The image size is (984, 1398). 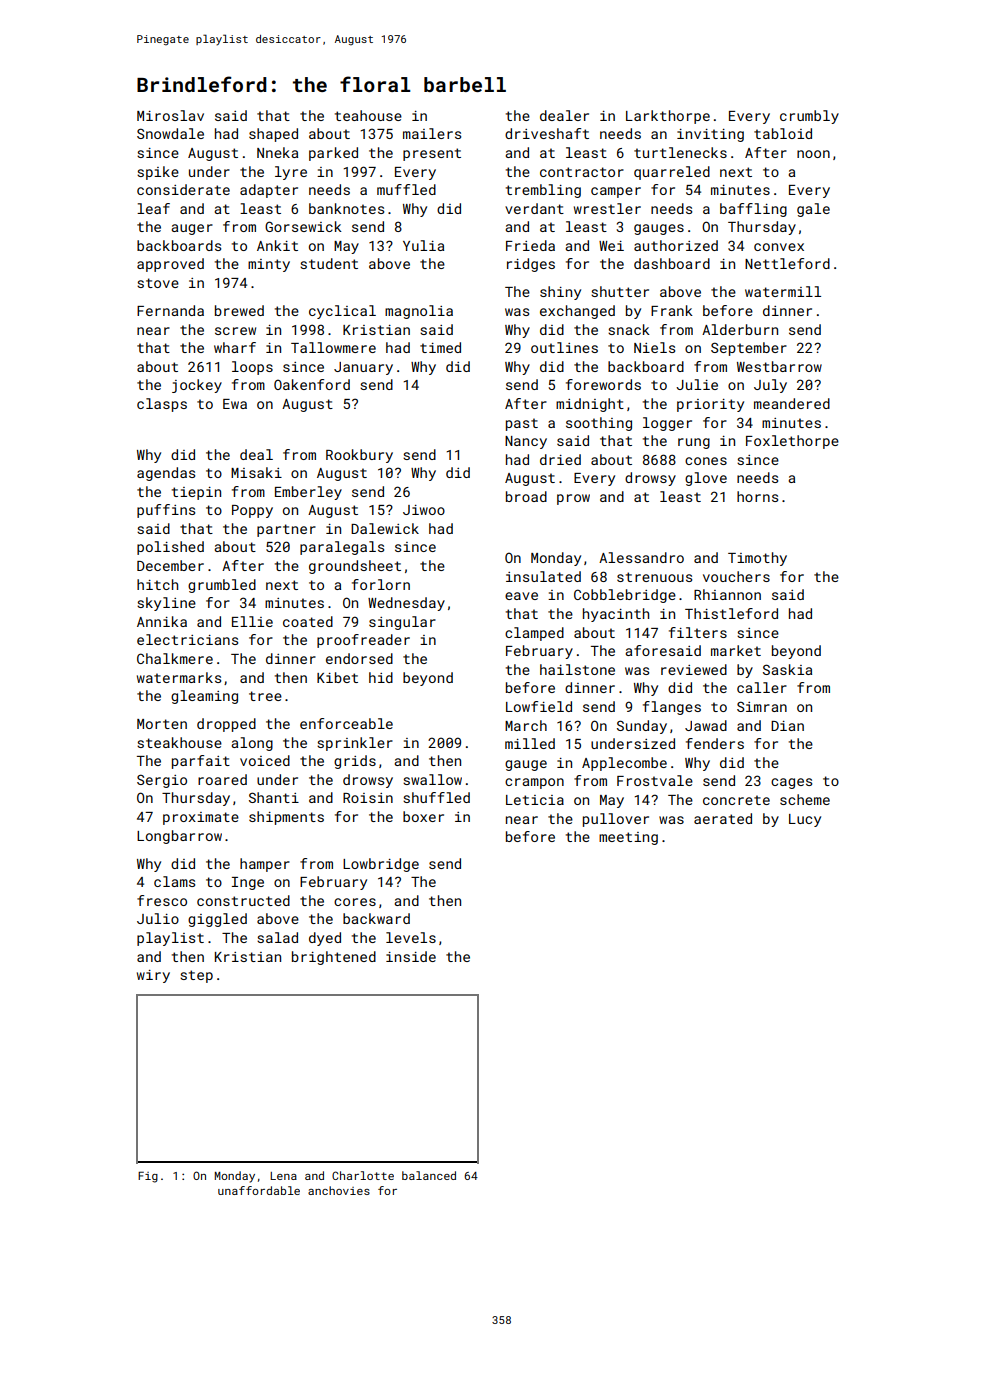 What do you see at coordinates (368, 115) in the screenshot?
I see `teahouse` at bounding box center [368, 115].
